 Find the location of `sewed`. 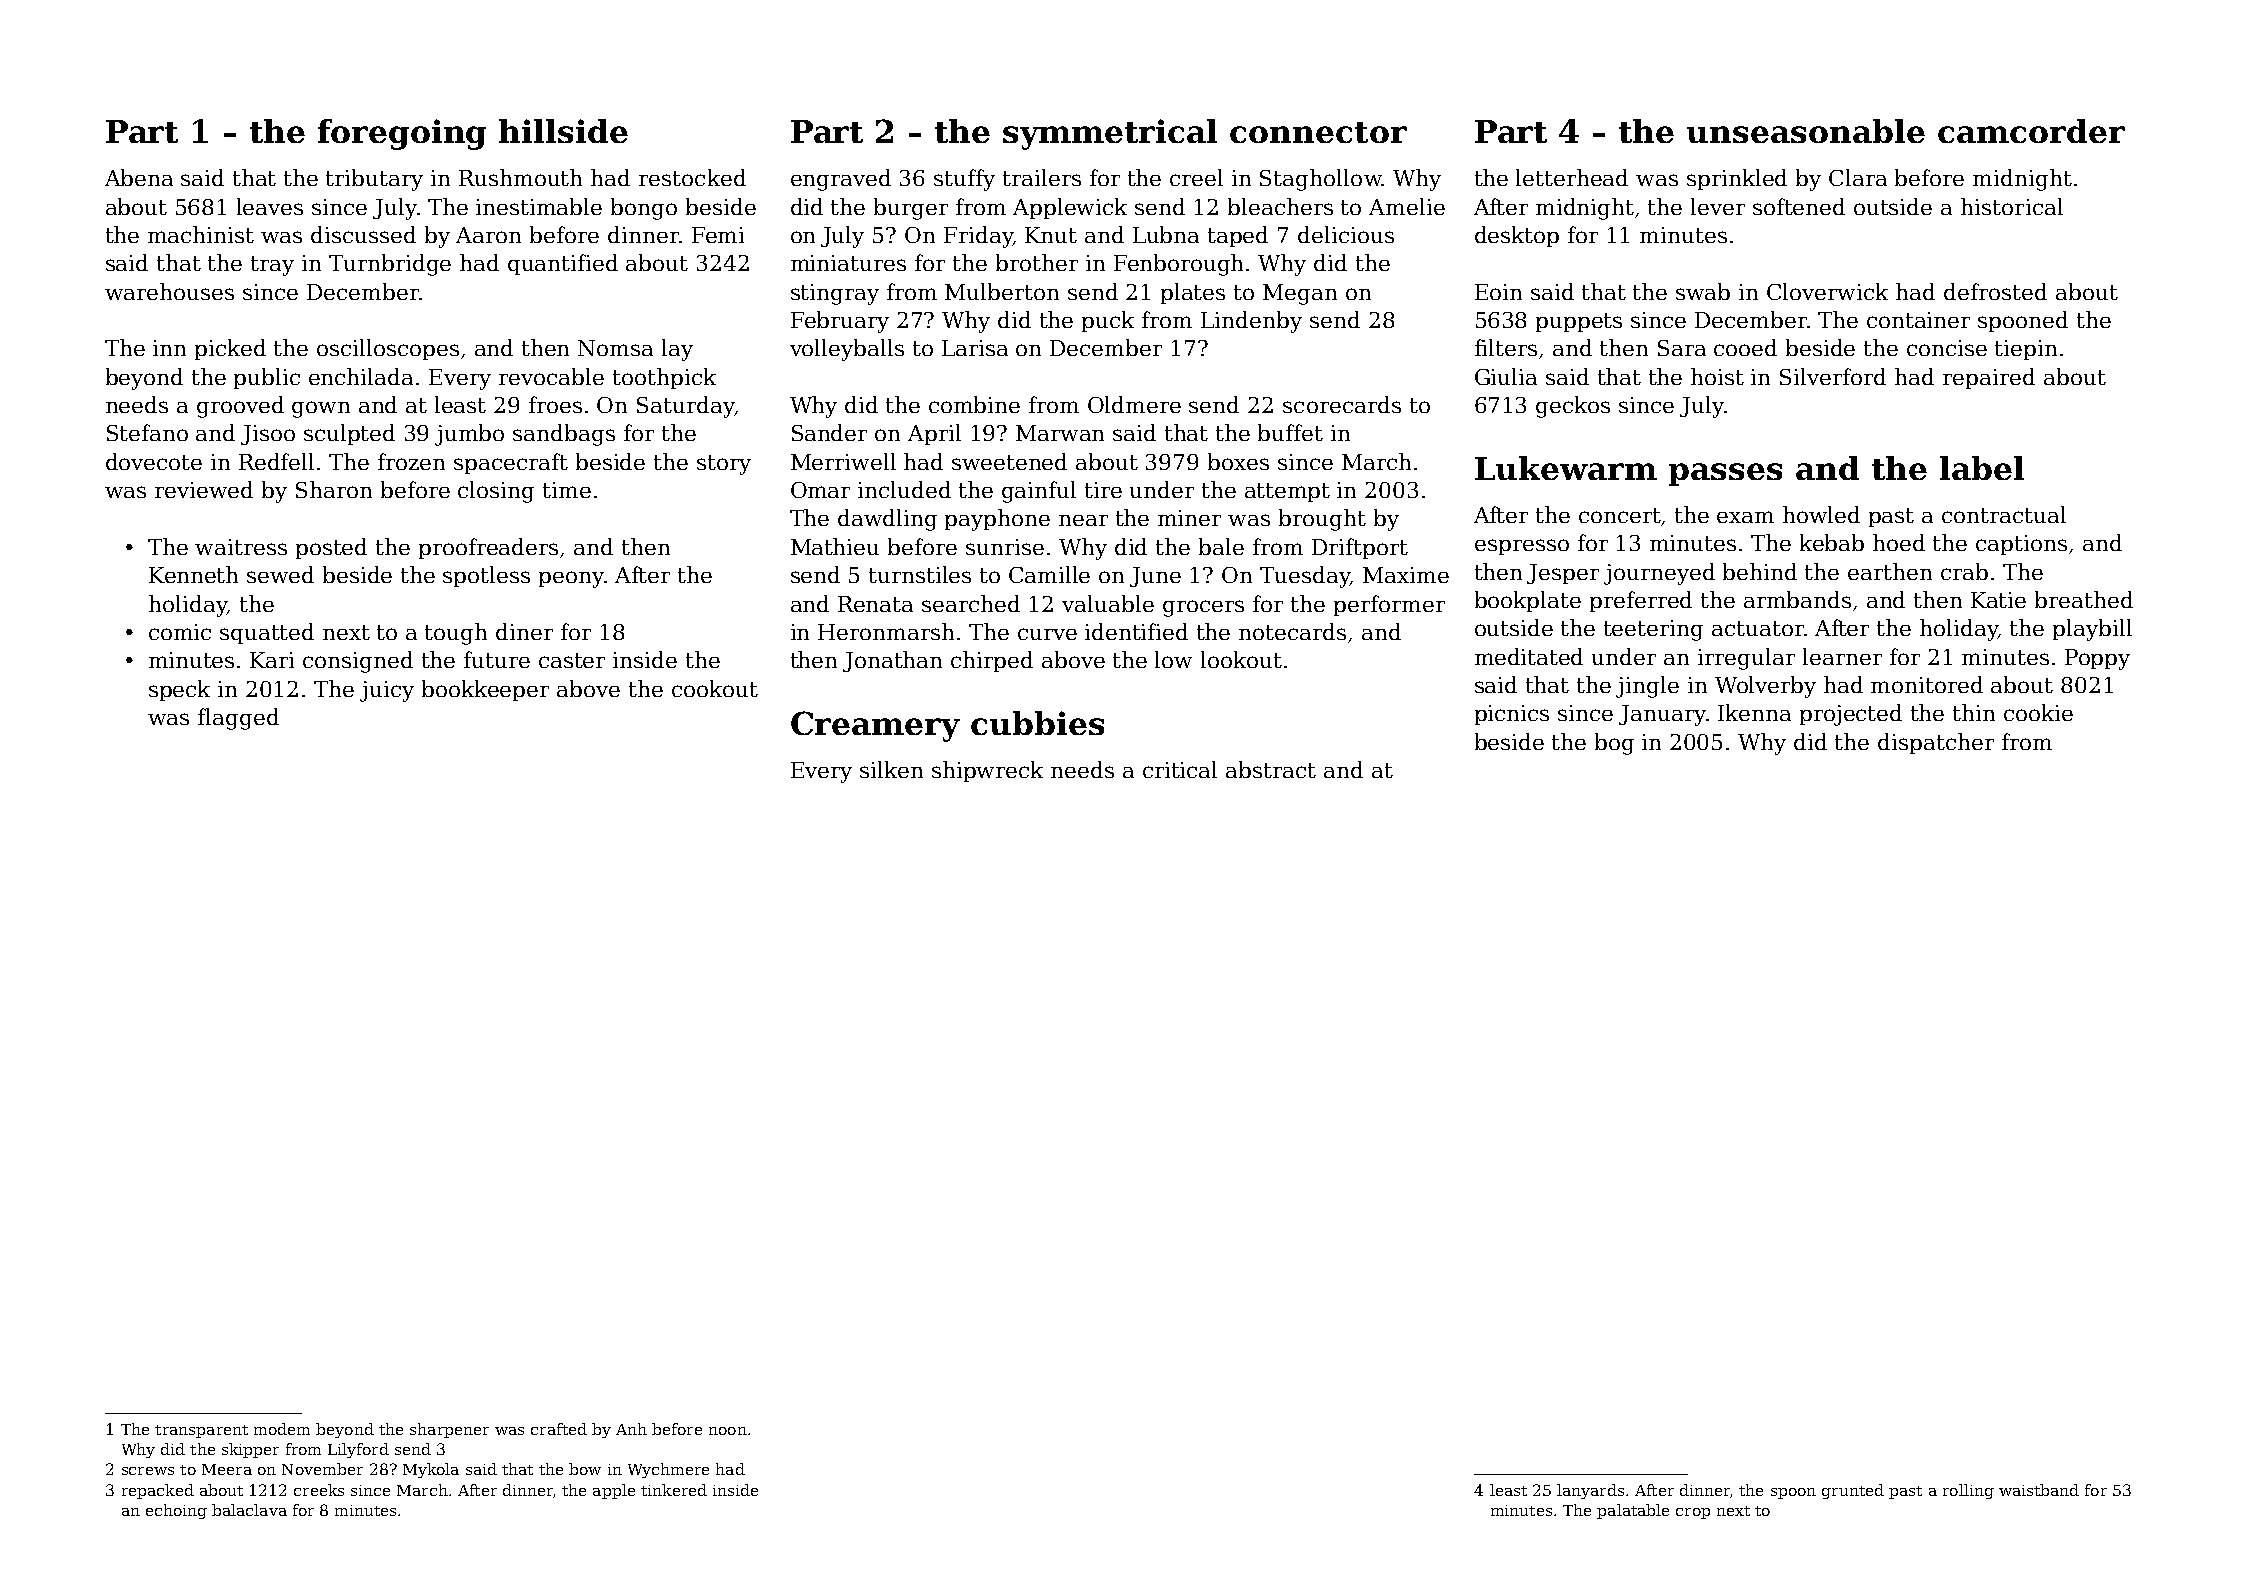

sewed is located at coordinates (280, 574).
